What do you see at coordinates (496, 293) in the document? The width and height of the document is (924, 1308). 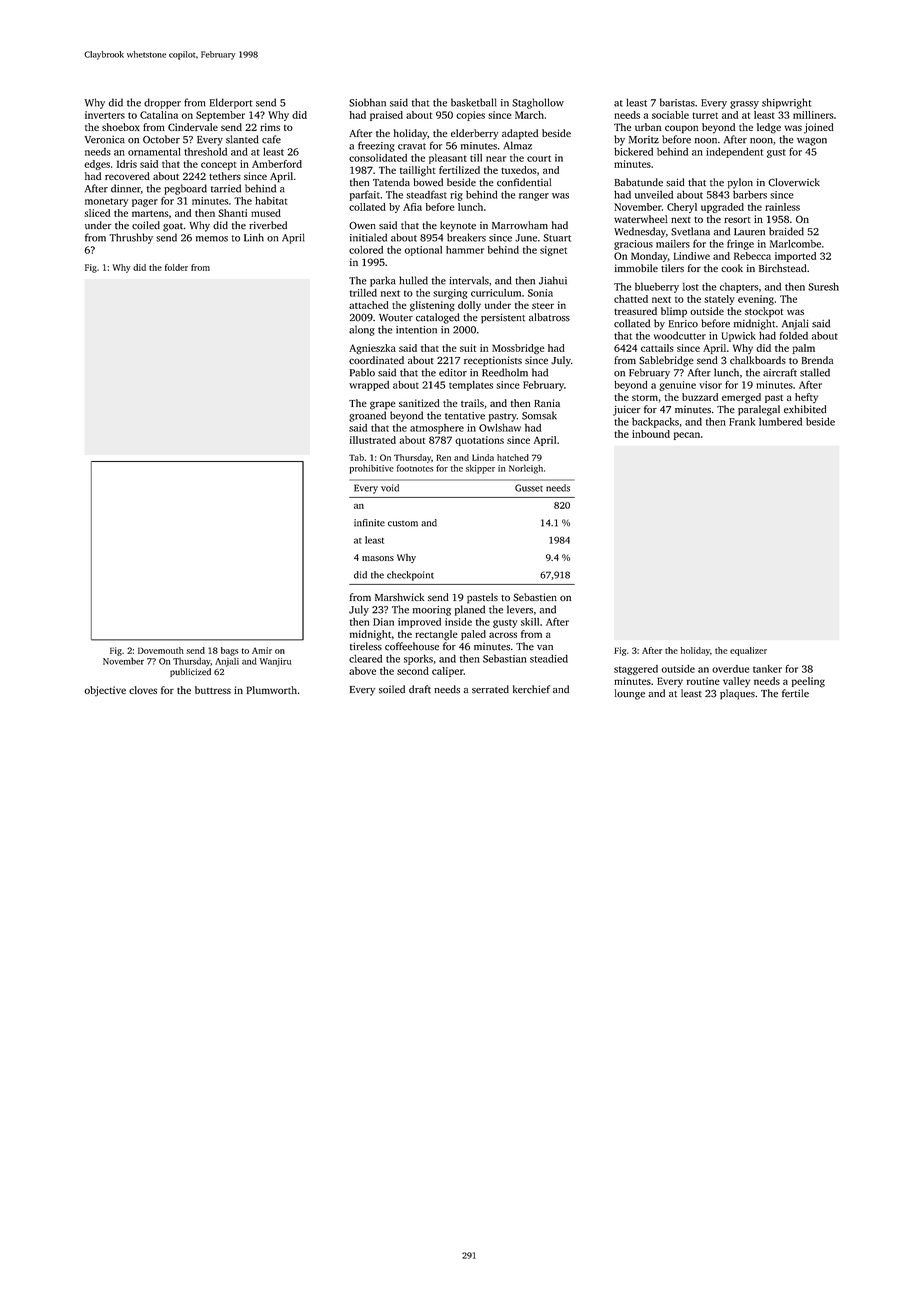 I see `curriculum` at bounding box center [496, 293].
